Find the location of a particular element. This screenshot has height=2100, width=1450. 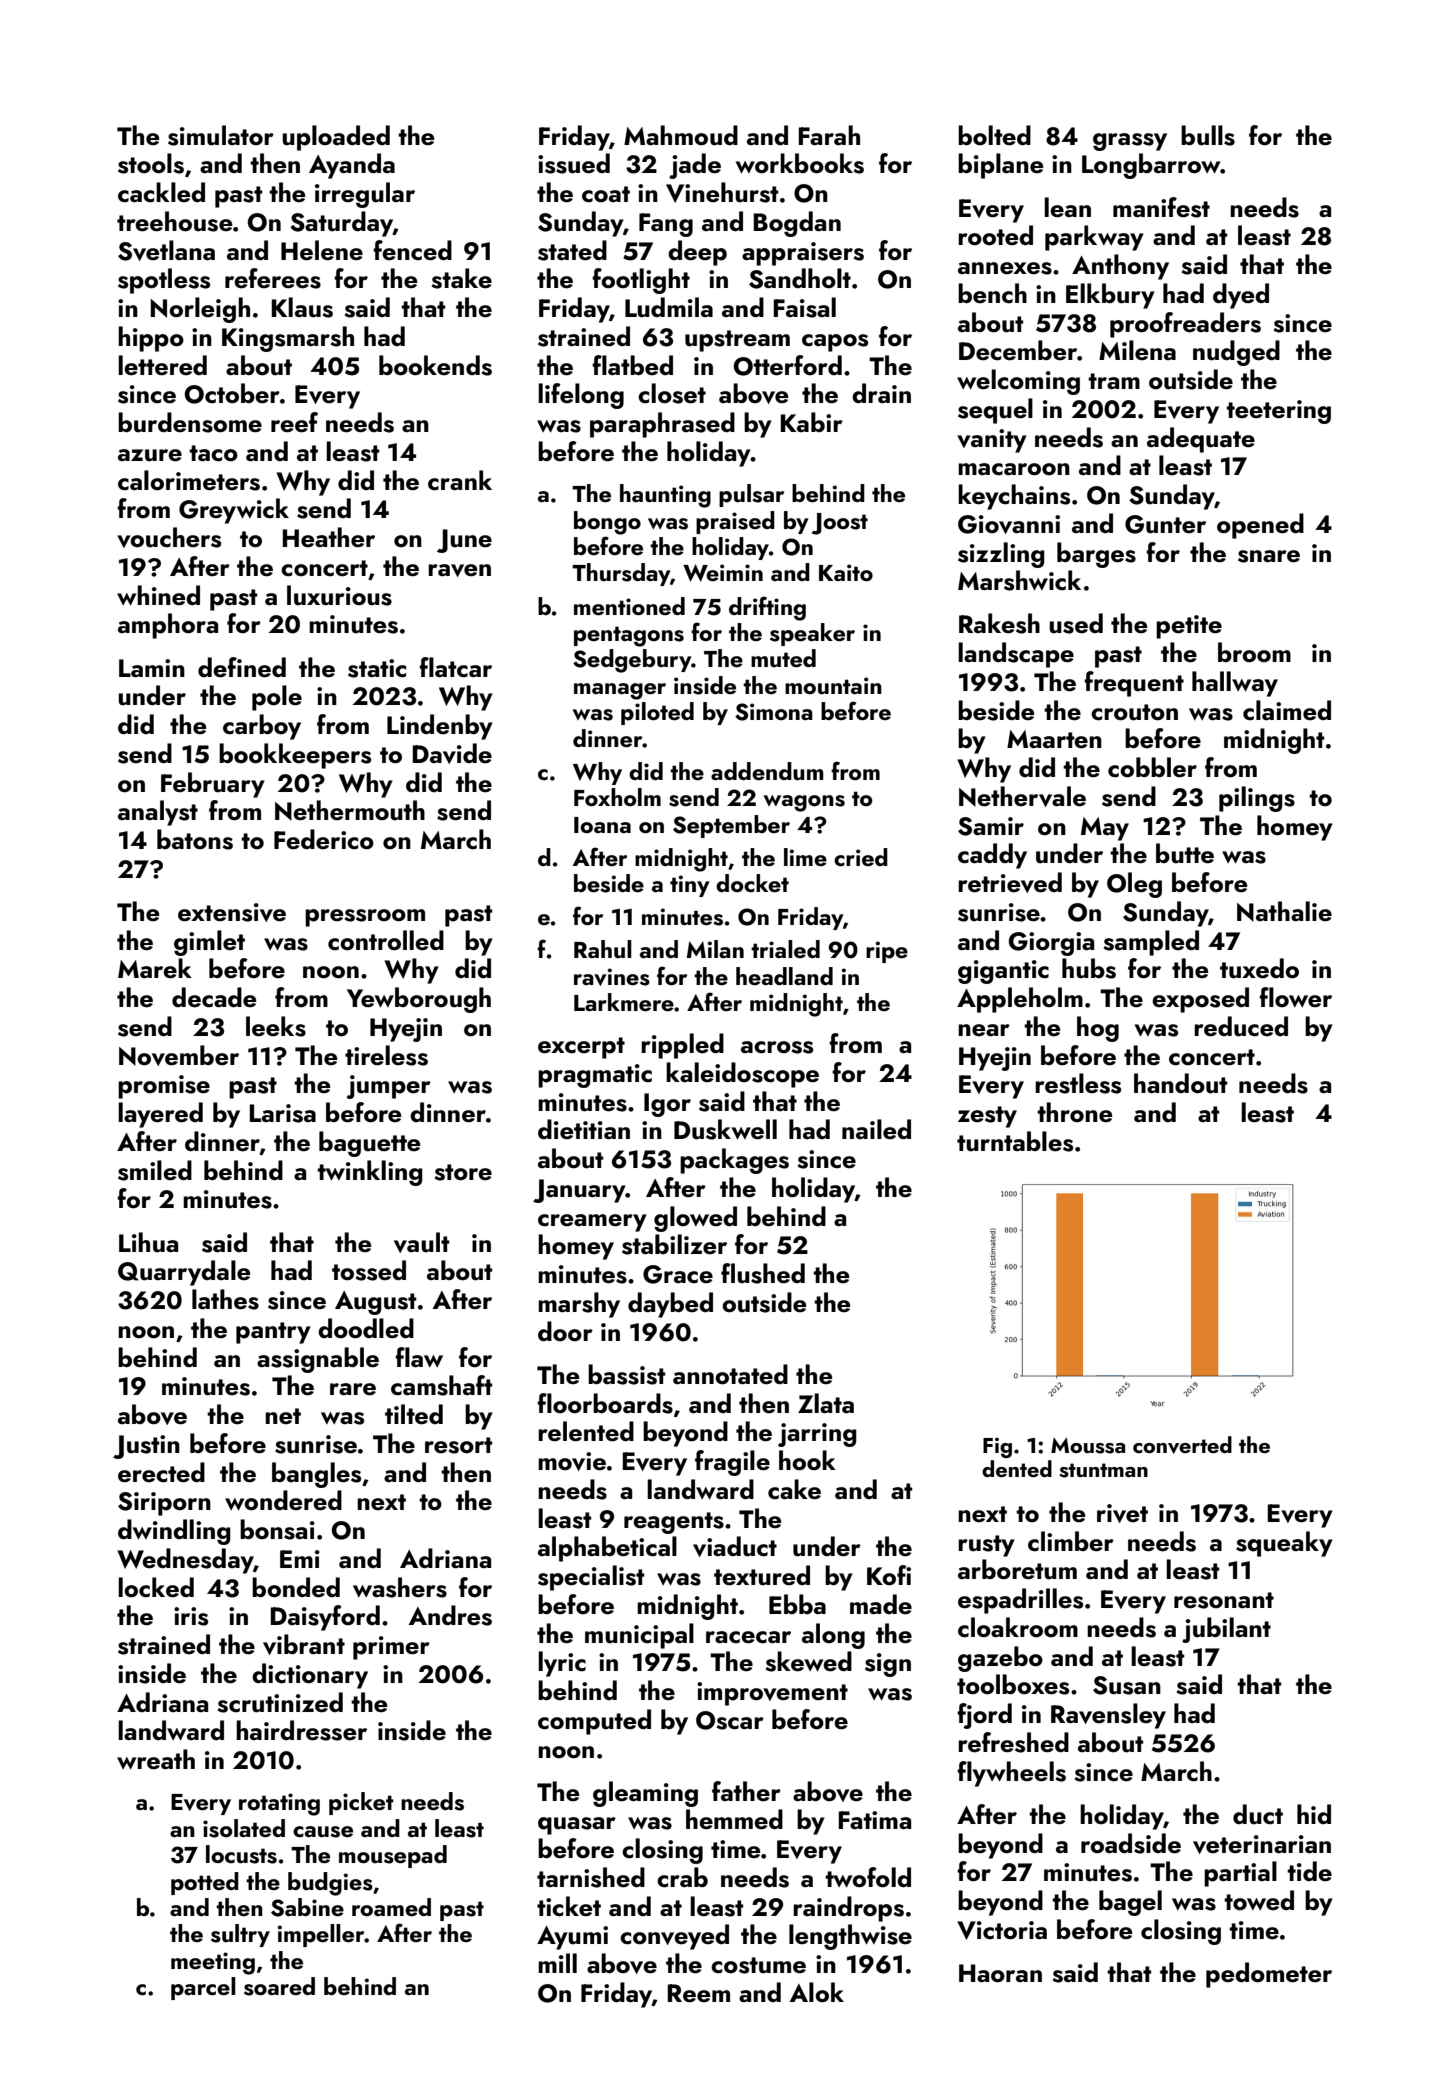

Haoran is located at coordinates (1000, 1973).
